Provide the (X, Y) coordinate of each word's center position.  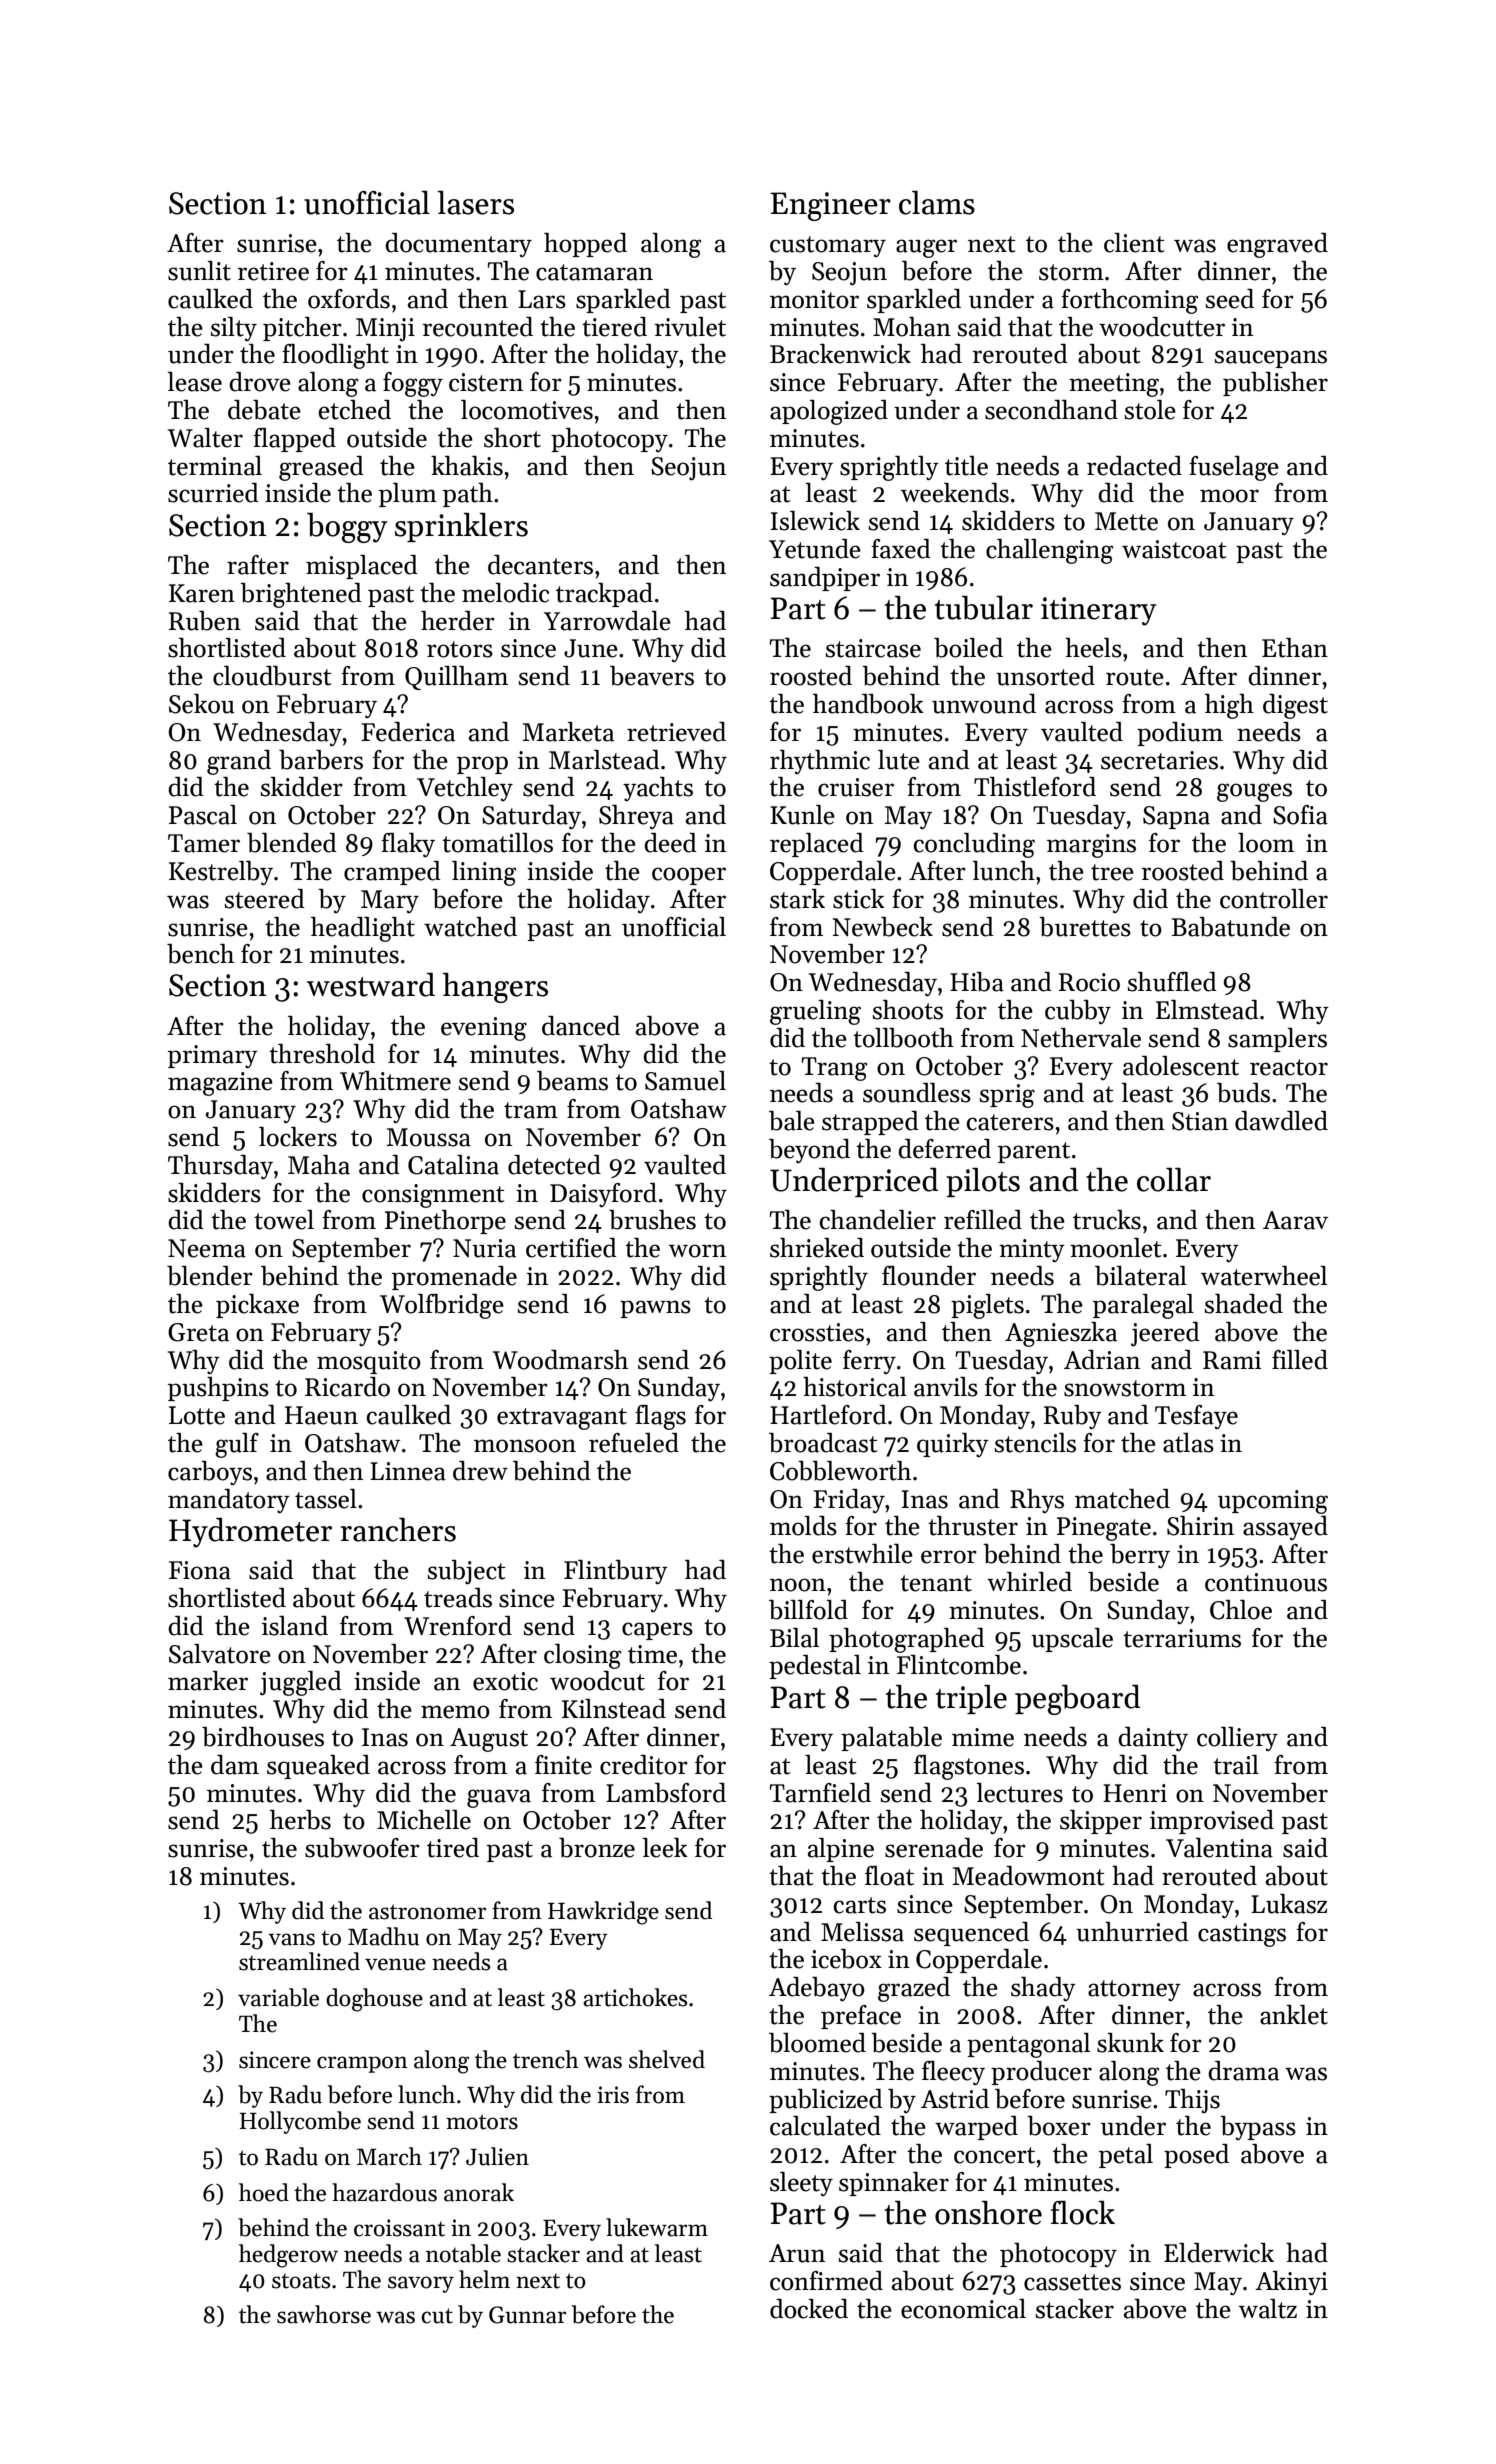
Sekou (201, 704)
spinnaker (894, 2184)
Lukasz (1289, 1904)
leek (665, 1848)
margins (1091, 846)
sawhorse (324, 2314)
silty (233, 329)
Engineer (830, 206)
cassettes (1072, 2282)
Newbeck (883, 927)
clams (937, 203)
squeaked (318, 1767)
